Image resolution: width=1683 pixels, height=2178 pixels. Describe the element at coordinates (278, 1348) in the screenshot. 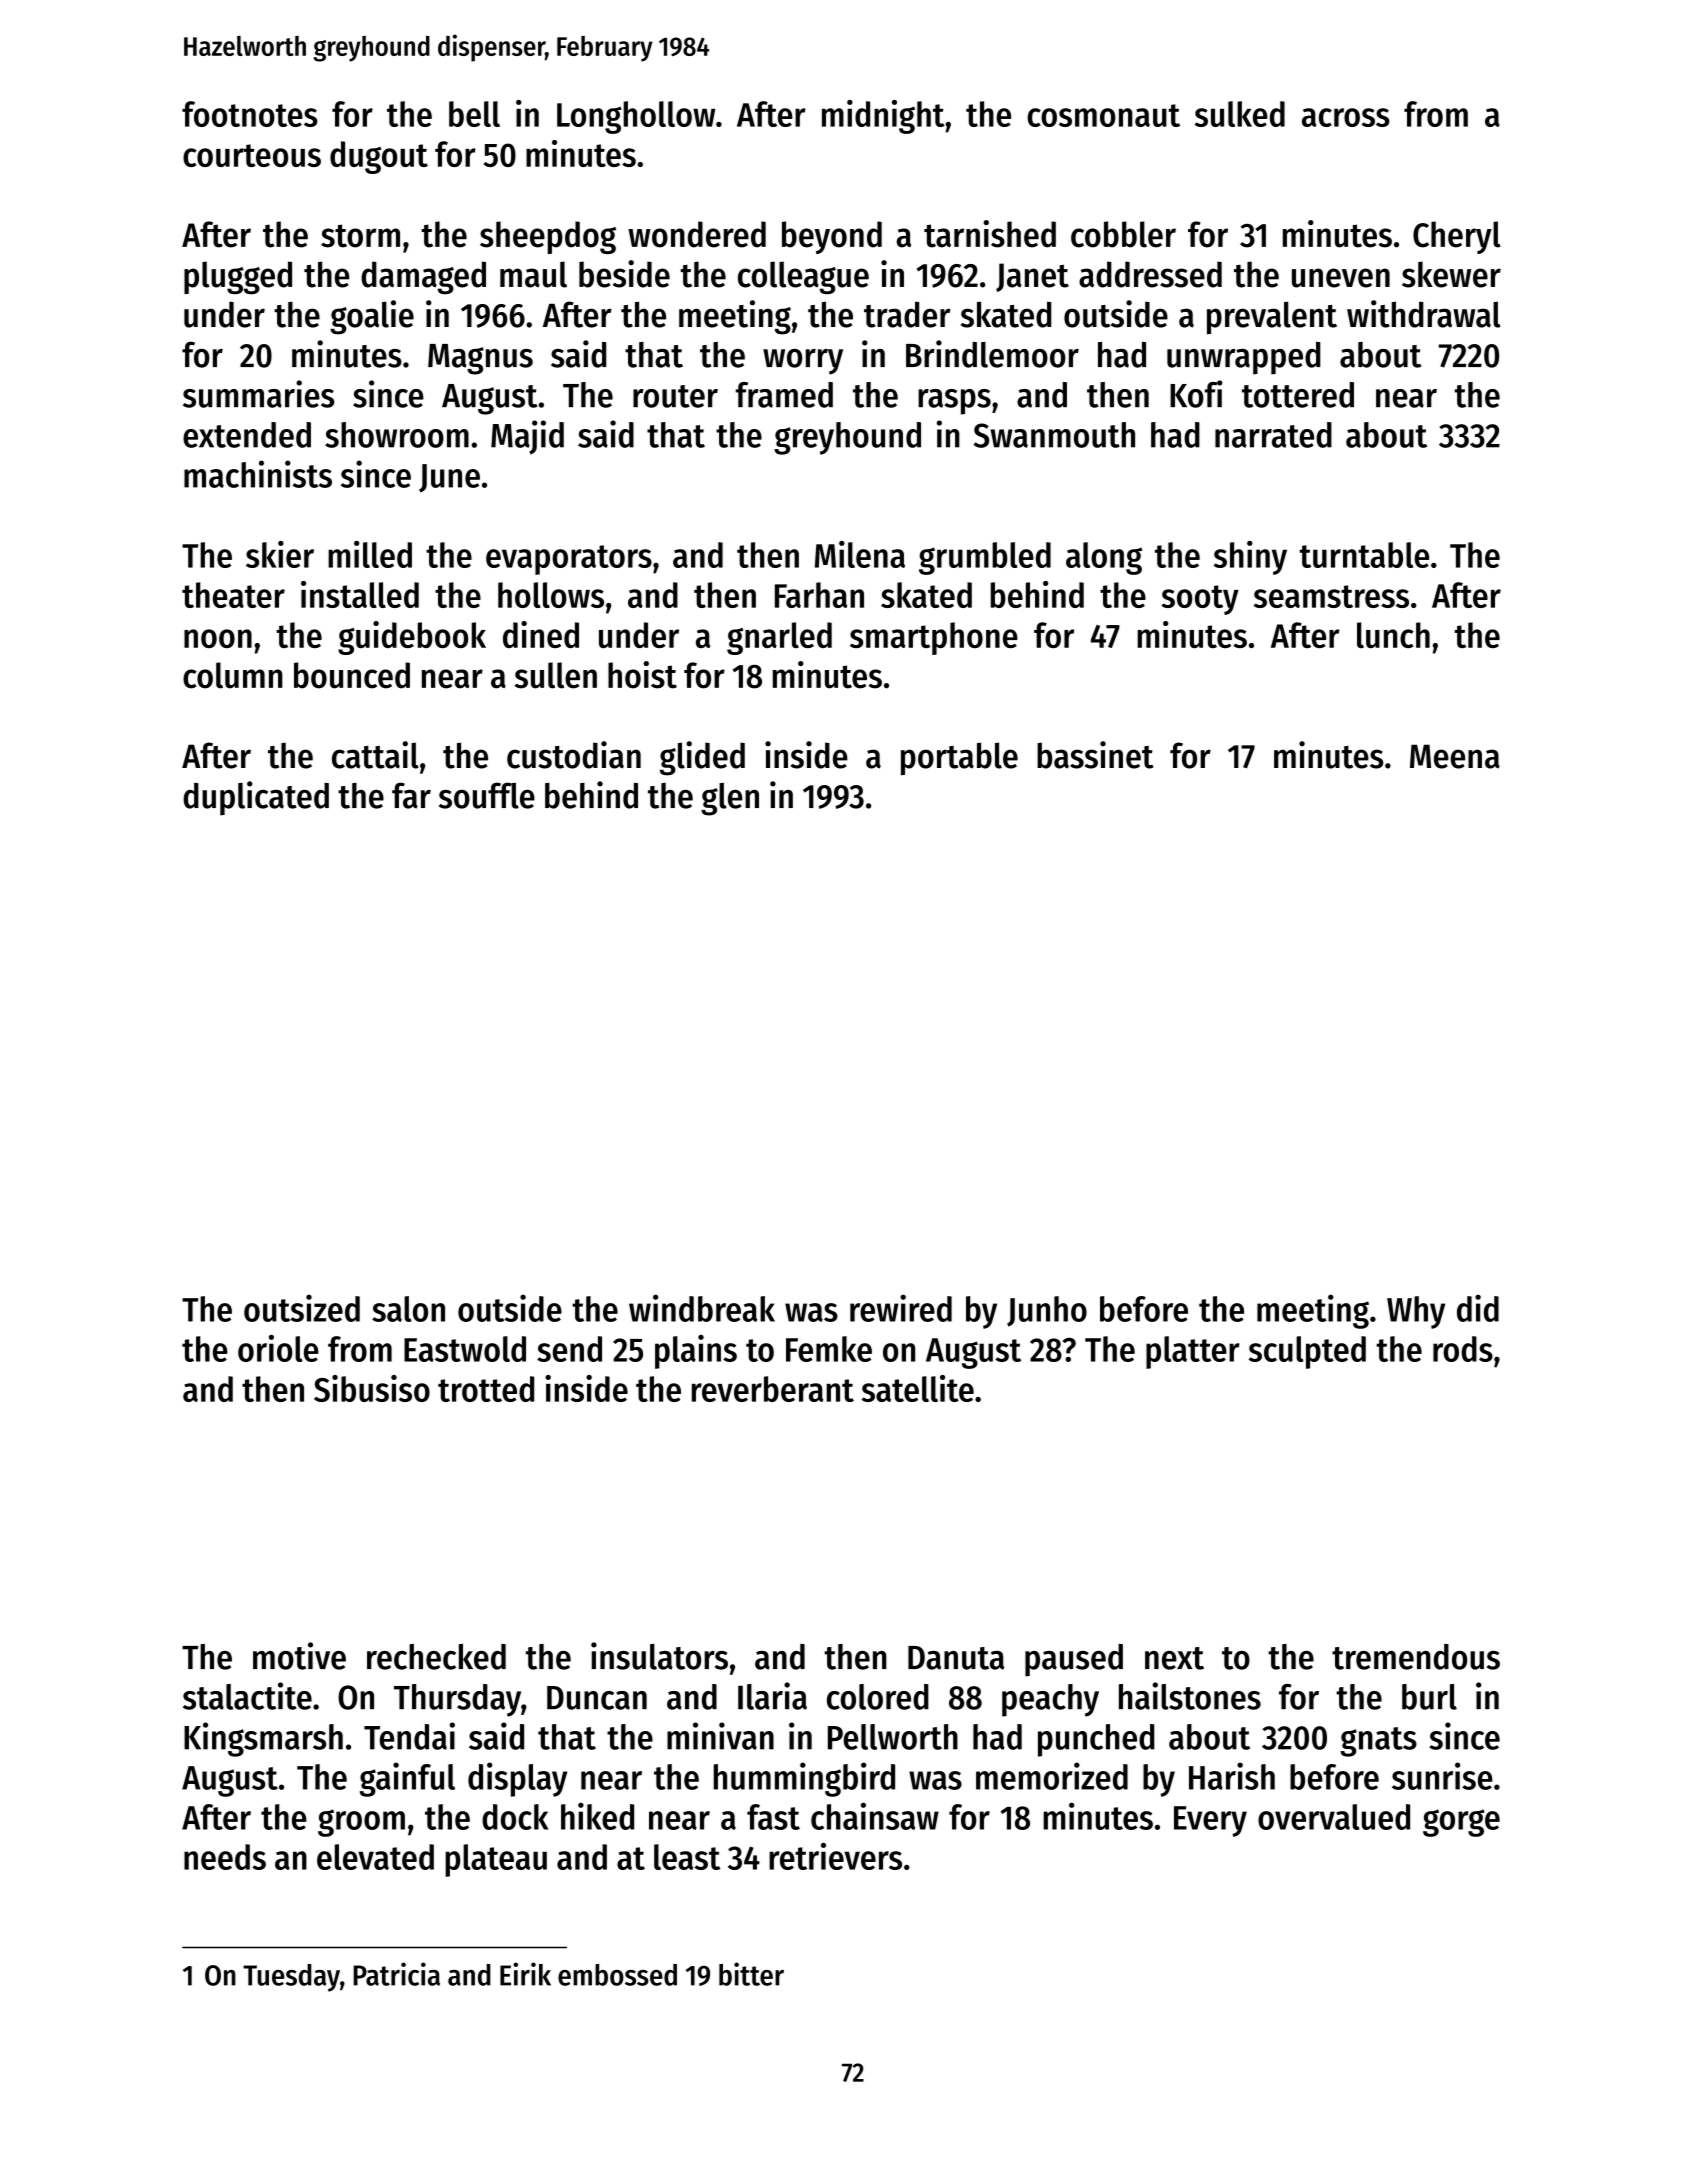

I see `oriole` at that location.
